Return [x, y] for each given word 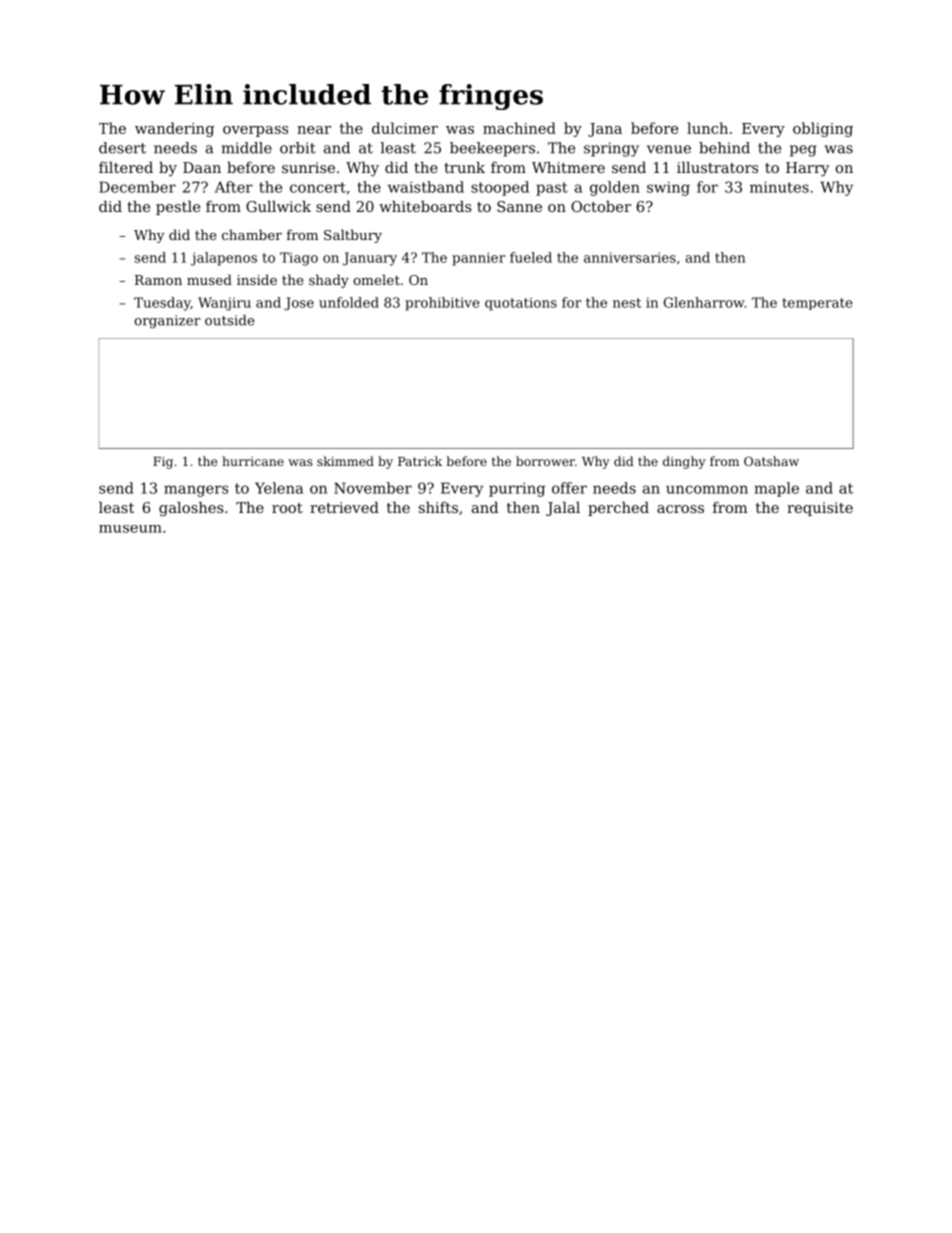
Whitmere [568, 167]
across [680, 509]
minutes [779, 187]
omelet [376, 279]
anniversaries [630, 257]
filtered [126, 167]
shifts [438, 507]
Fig [163, 463]
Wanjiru [224, 304]
